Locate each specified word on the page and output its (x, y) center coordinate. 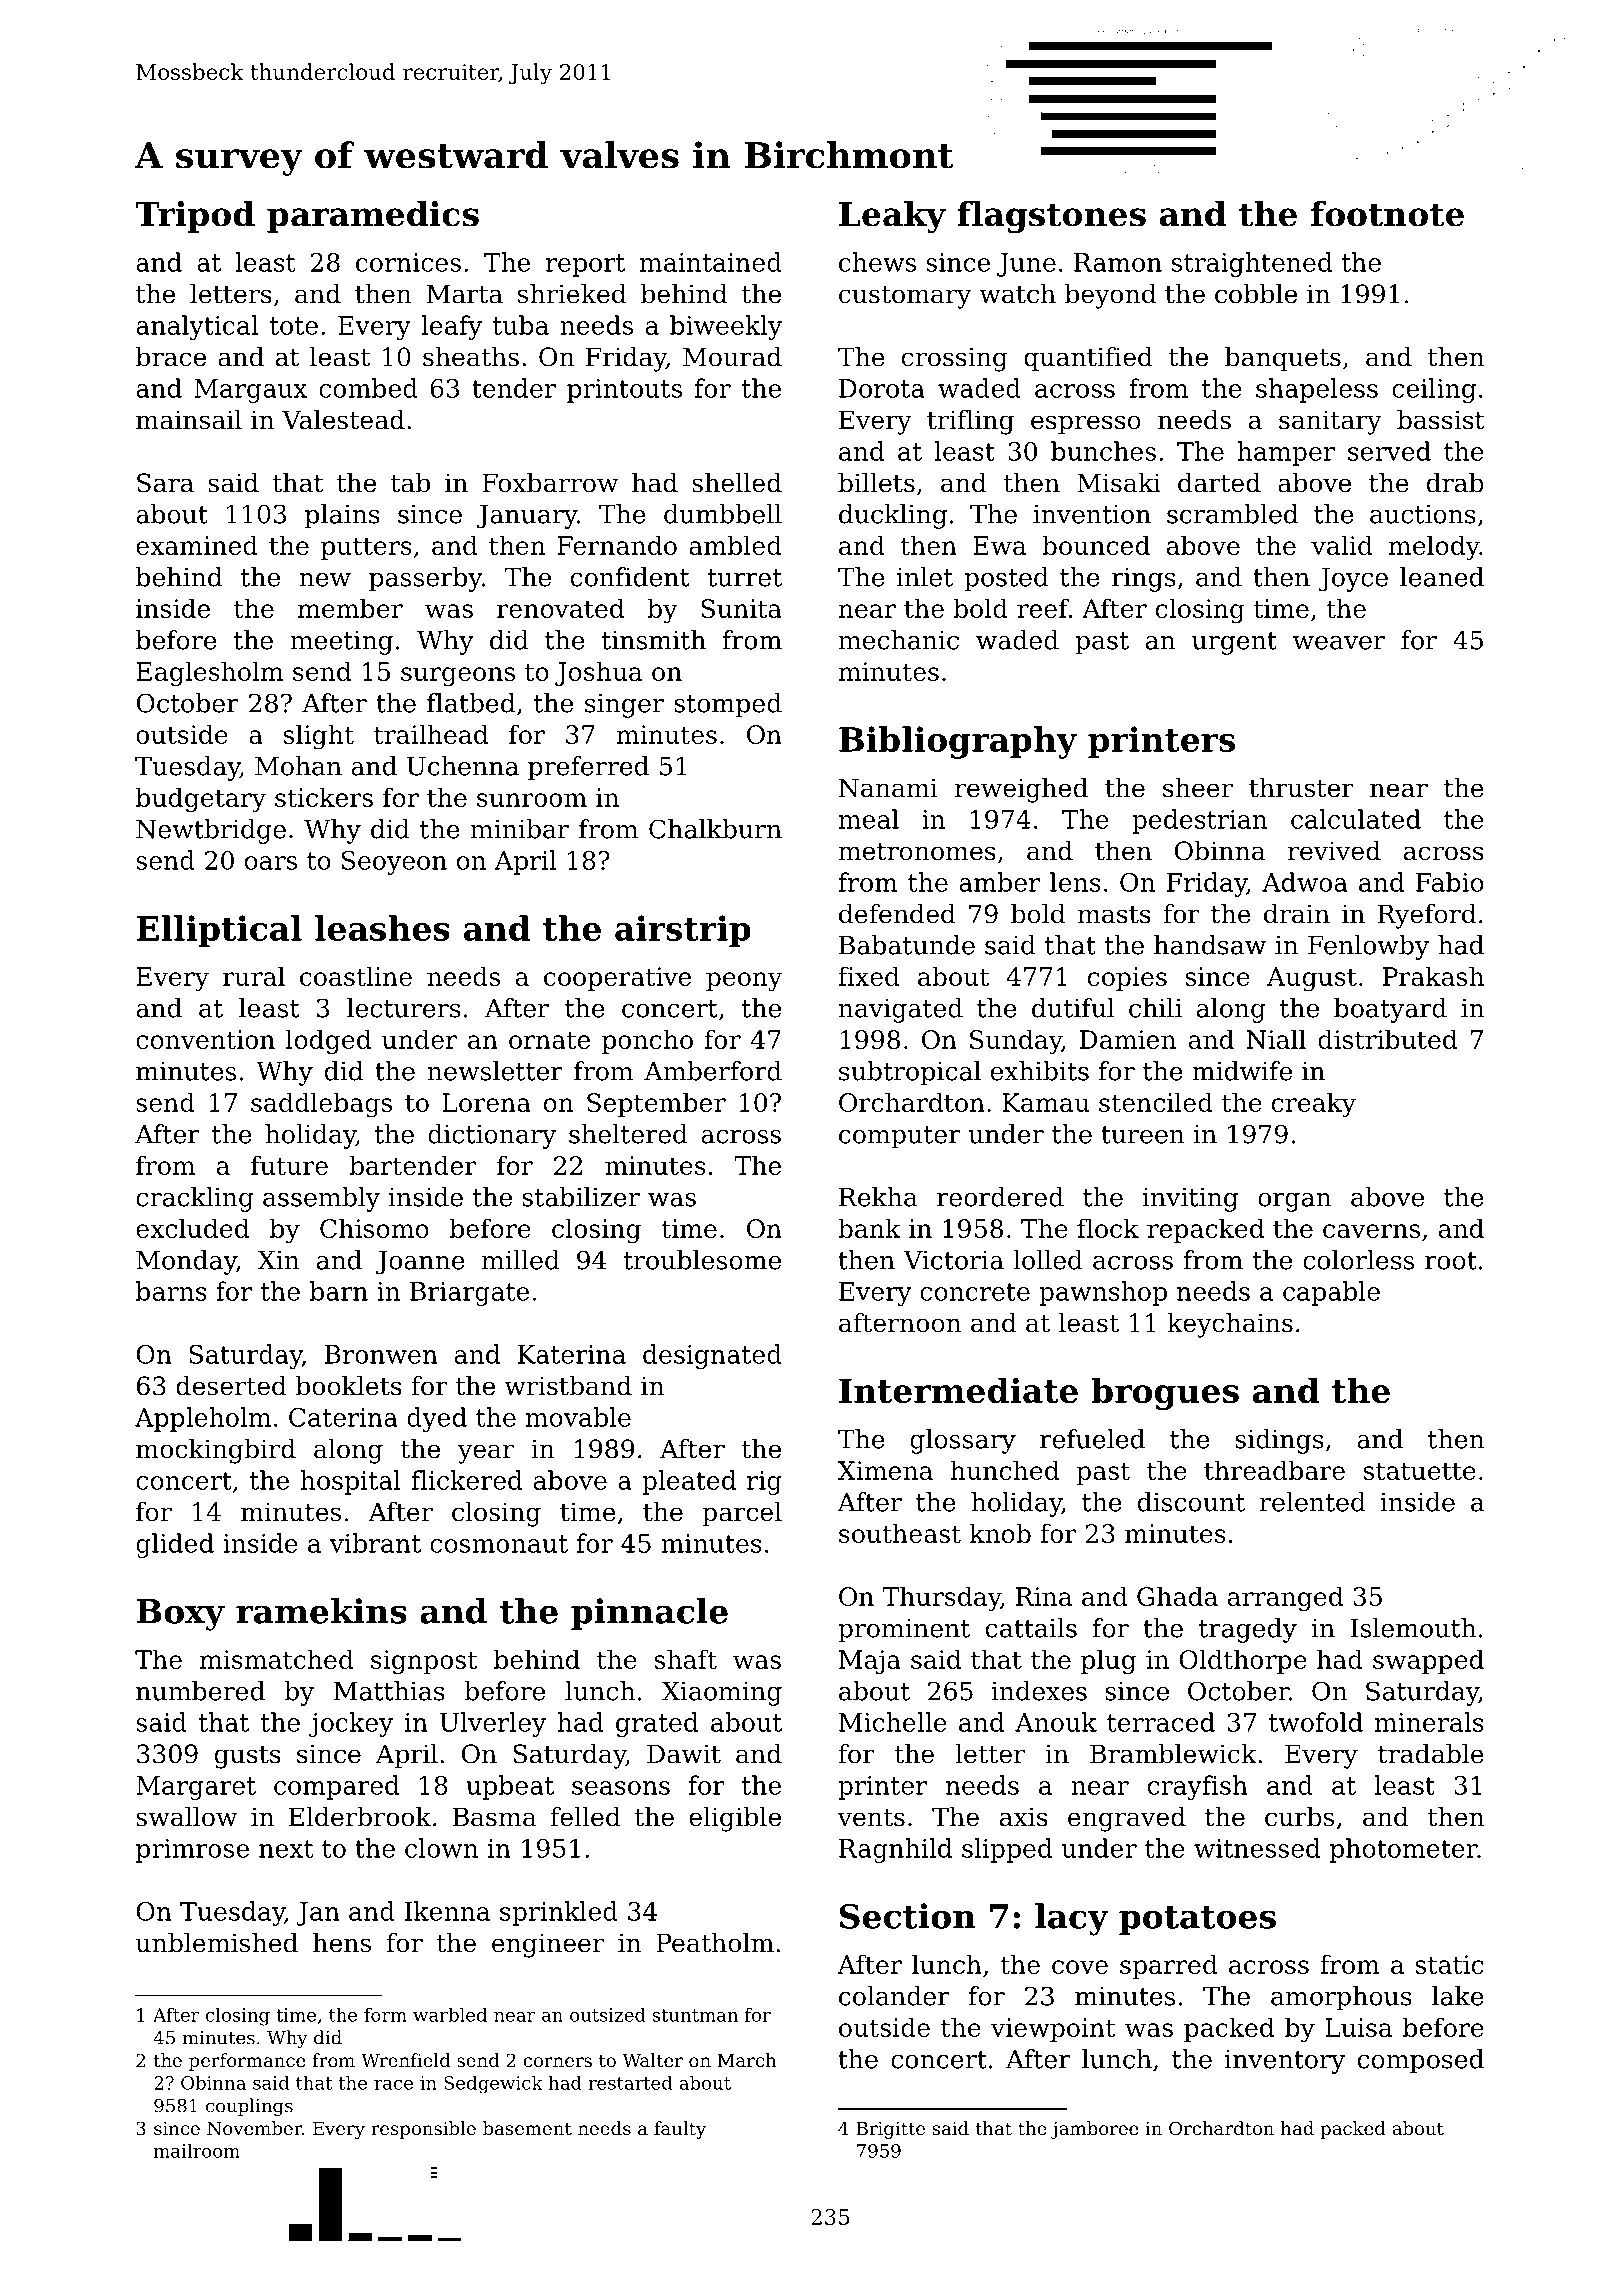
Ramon (1118, 262)
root (1451, 1261)
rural (254, 976)
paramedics (373, 217)
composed (1421, 2061)
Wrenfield (406, 2060)
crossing (955, 359)
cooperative (617, 979)
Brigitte (891, 2130)
